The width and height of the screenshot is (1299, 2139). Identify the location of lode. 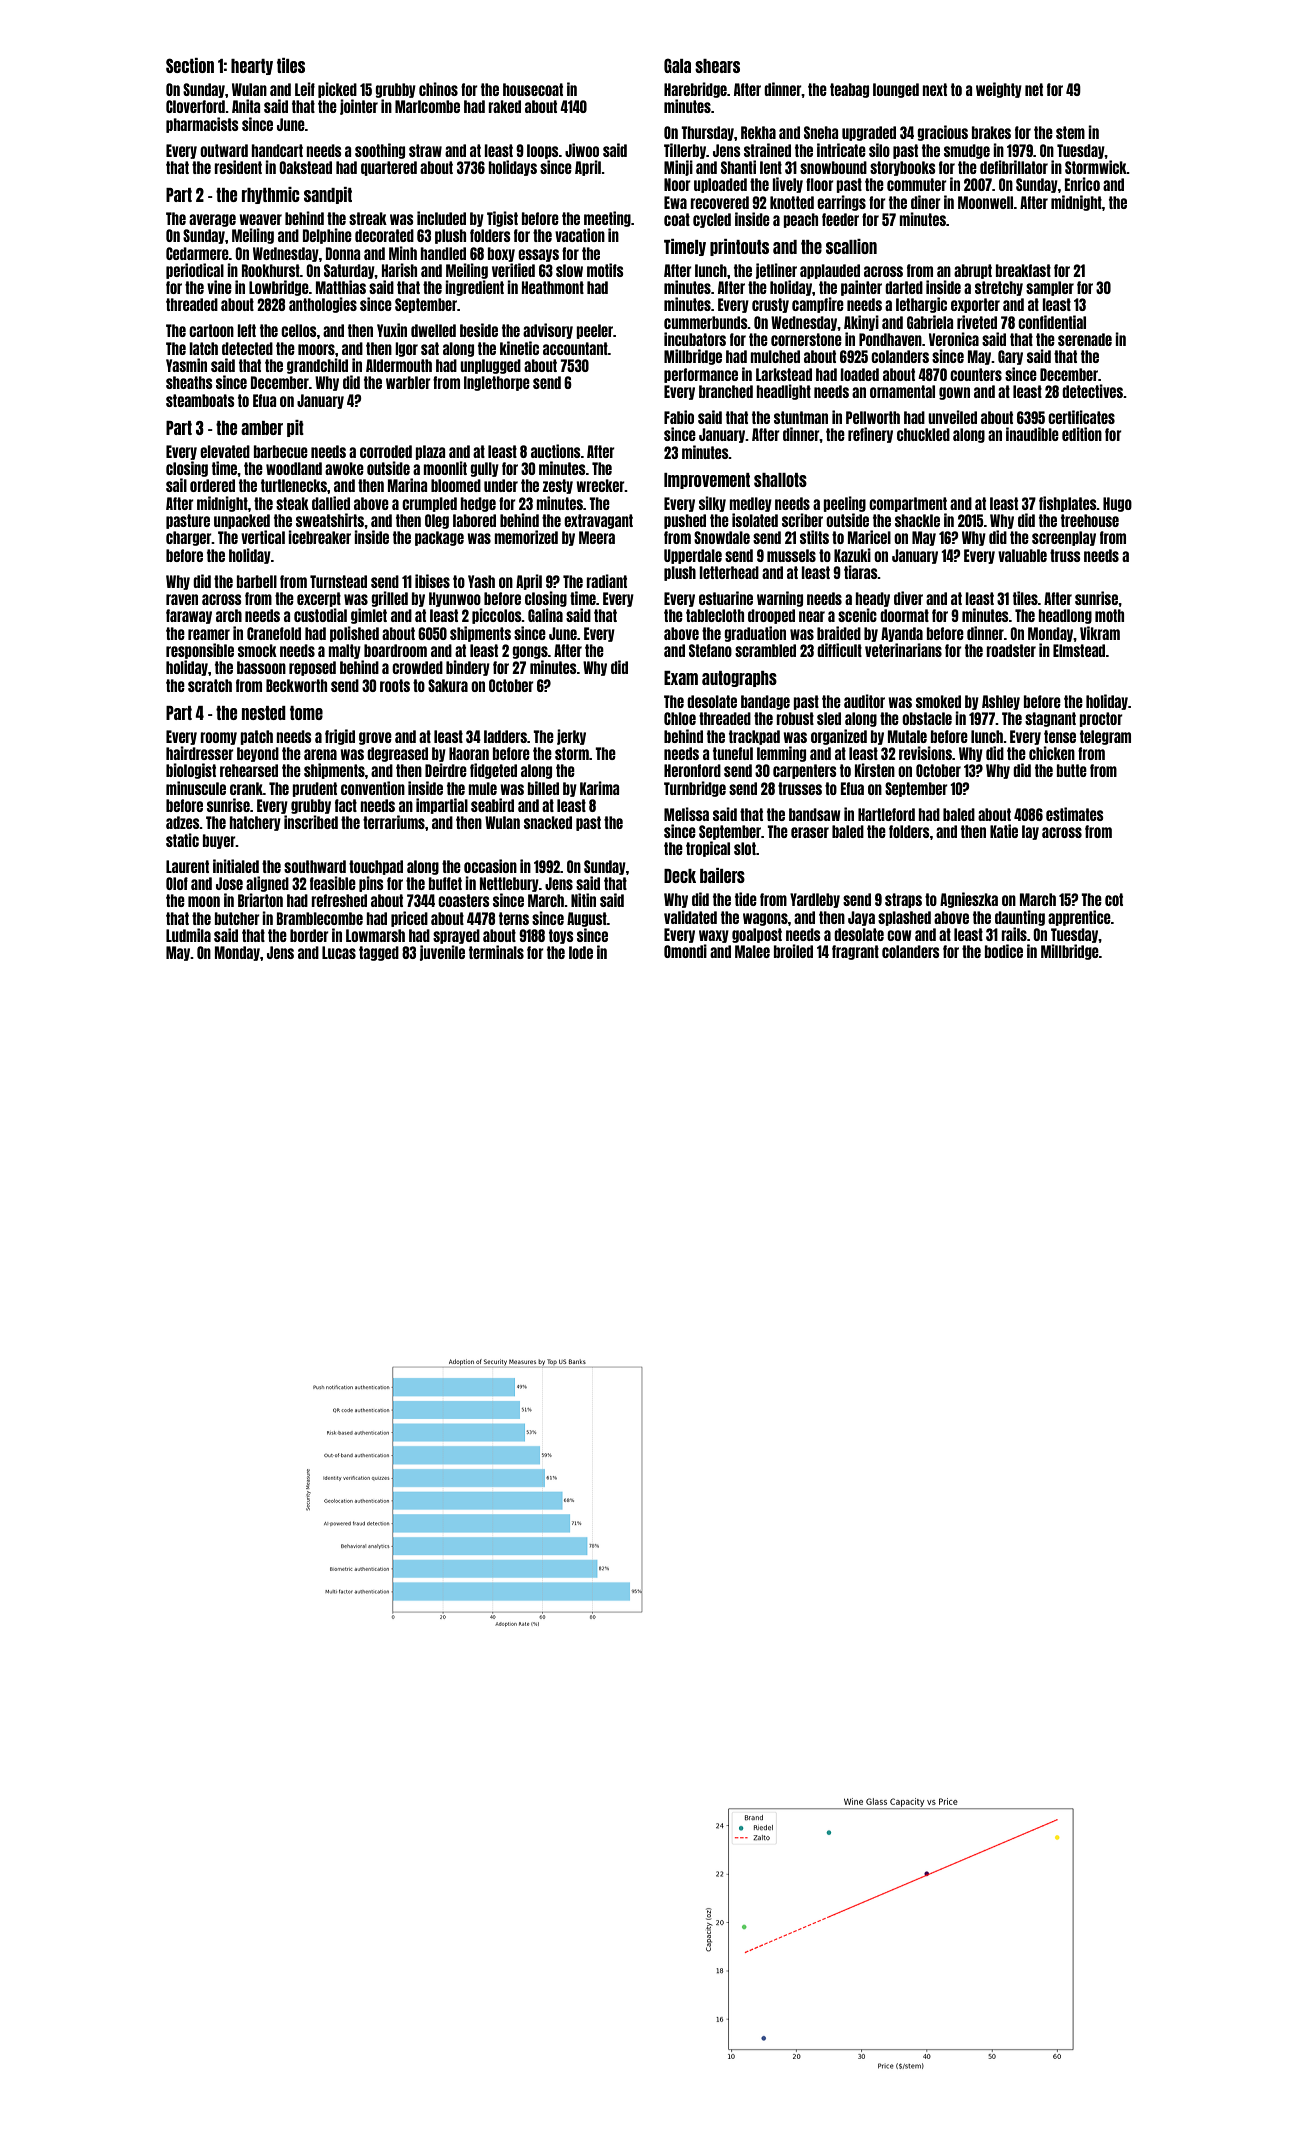
(581, 952).
